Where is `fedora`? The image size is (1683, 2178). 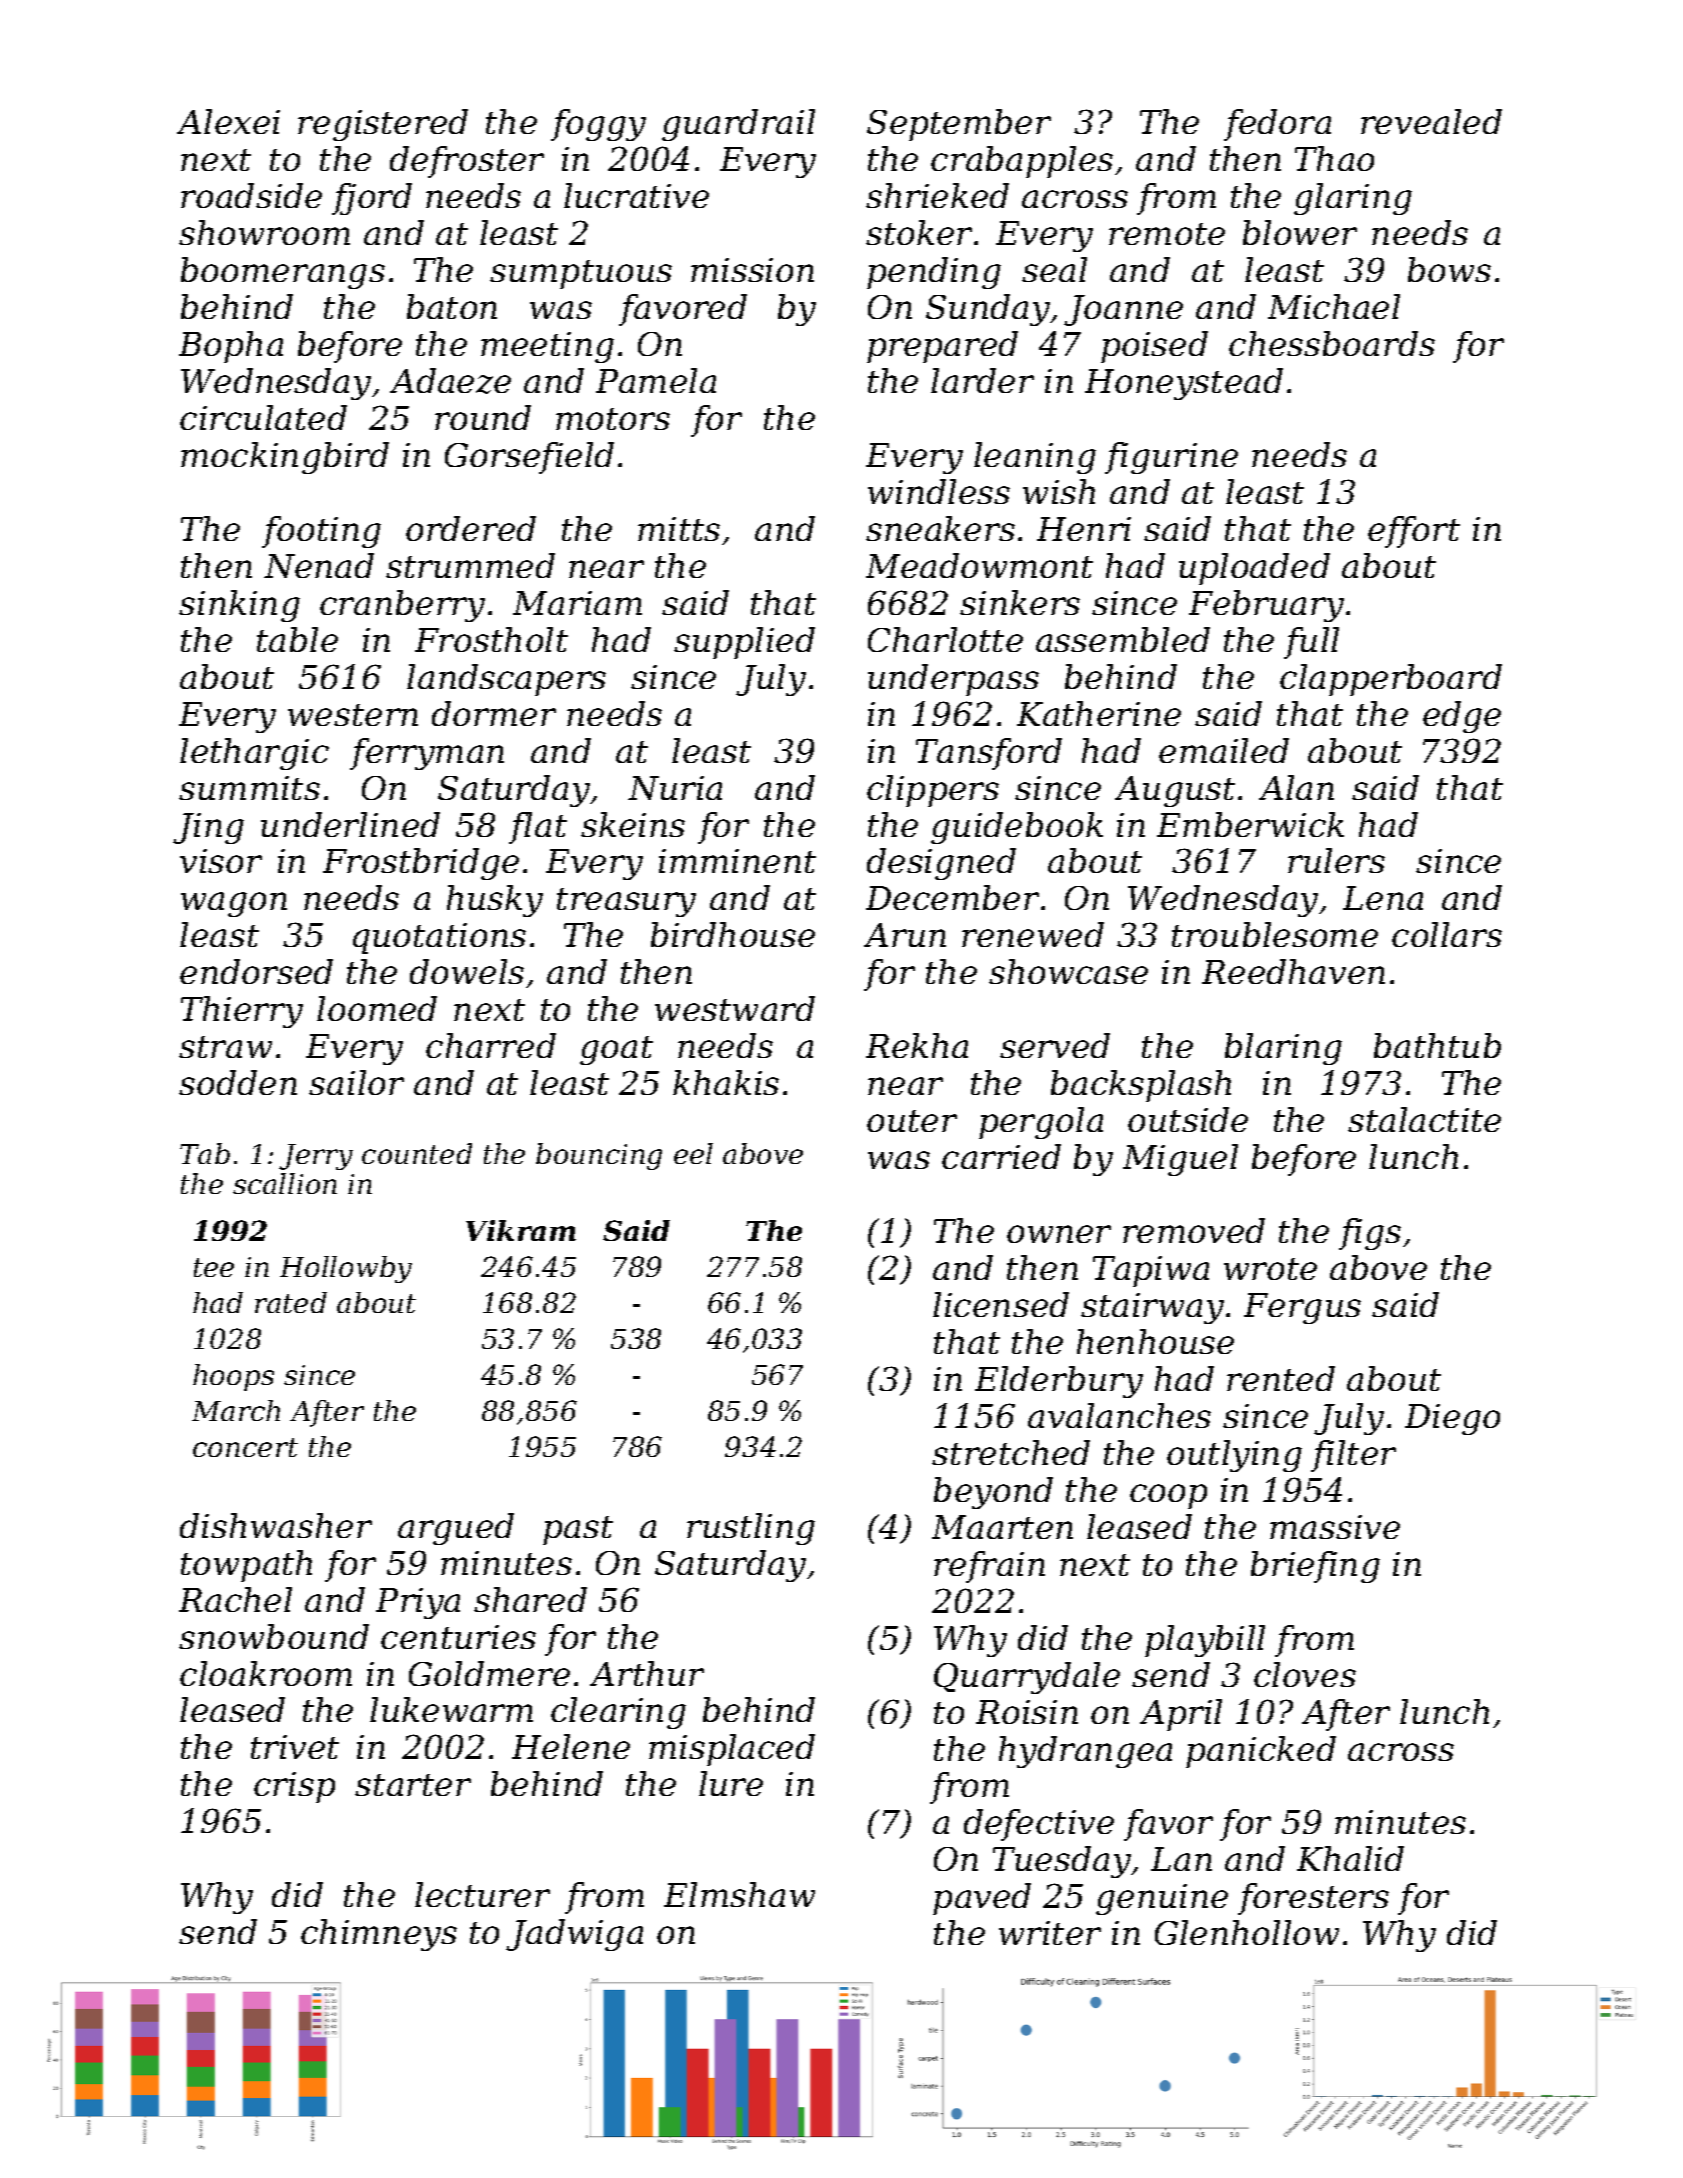 fedora is located at coordinates (1277, 125).
